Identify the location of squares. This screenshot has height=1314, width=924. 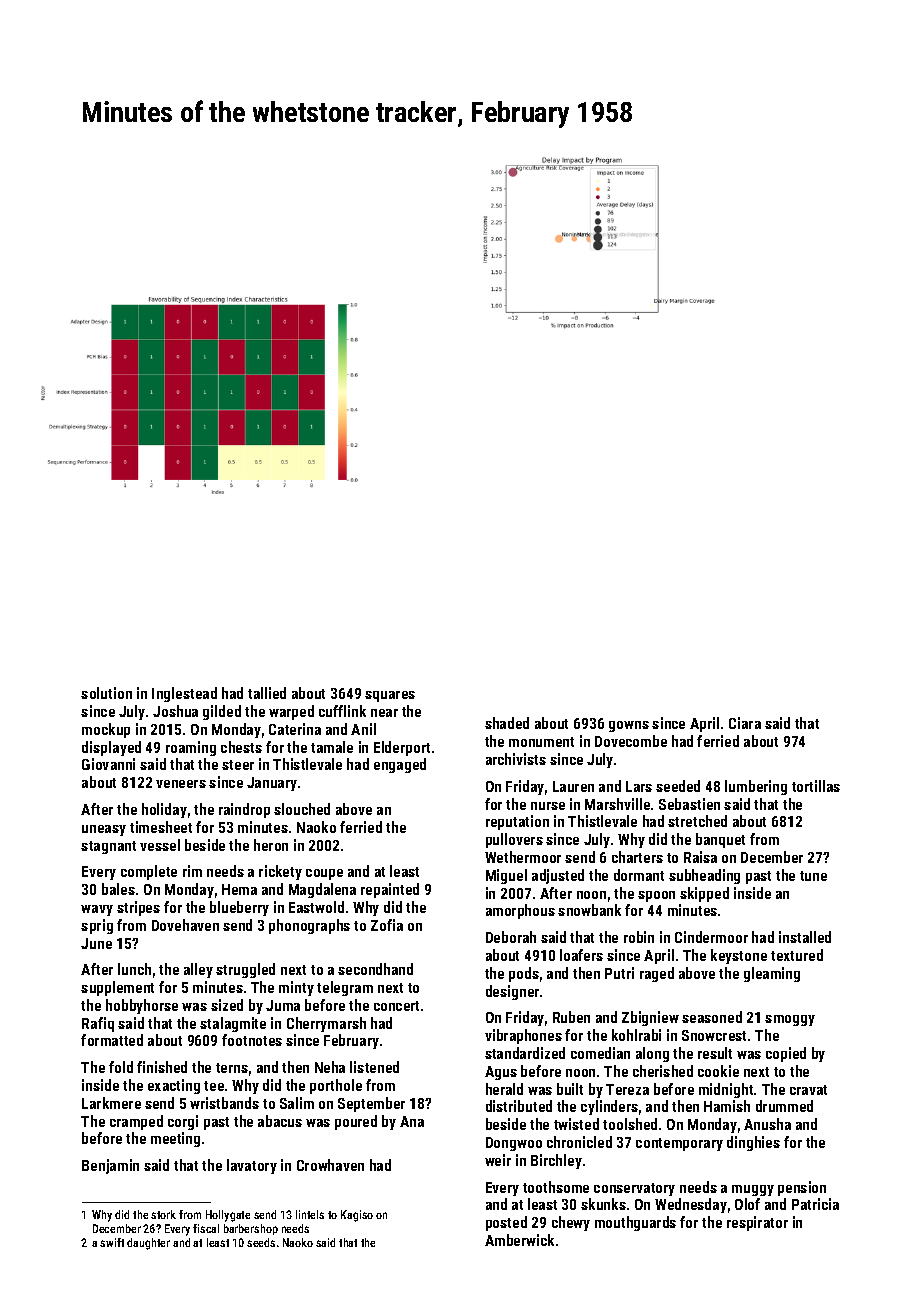
(390, 696).
